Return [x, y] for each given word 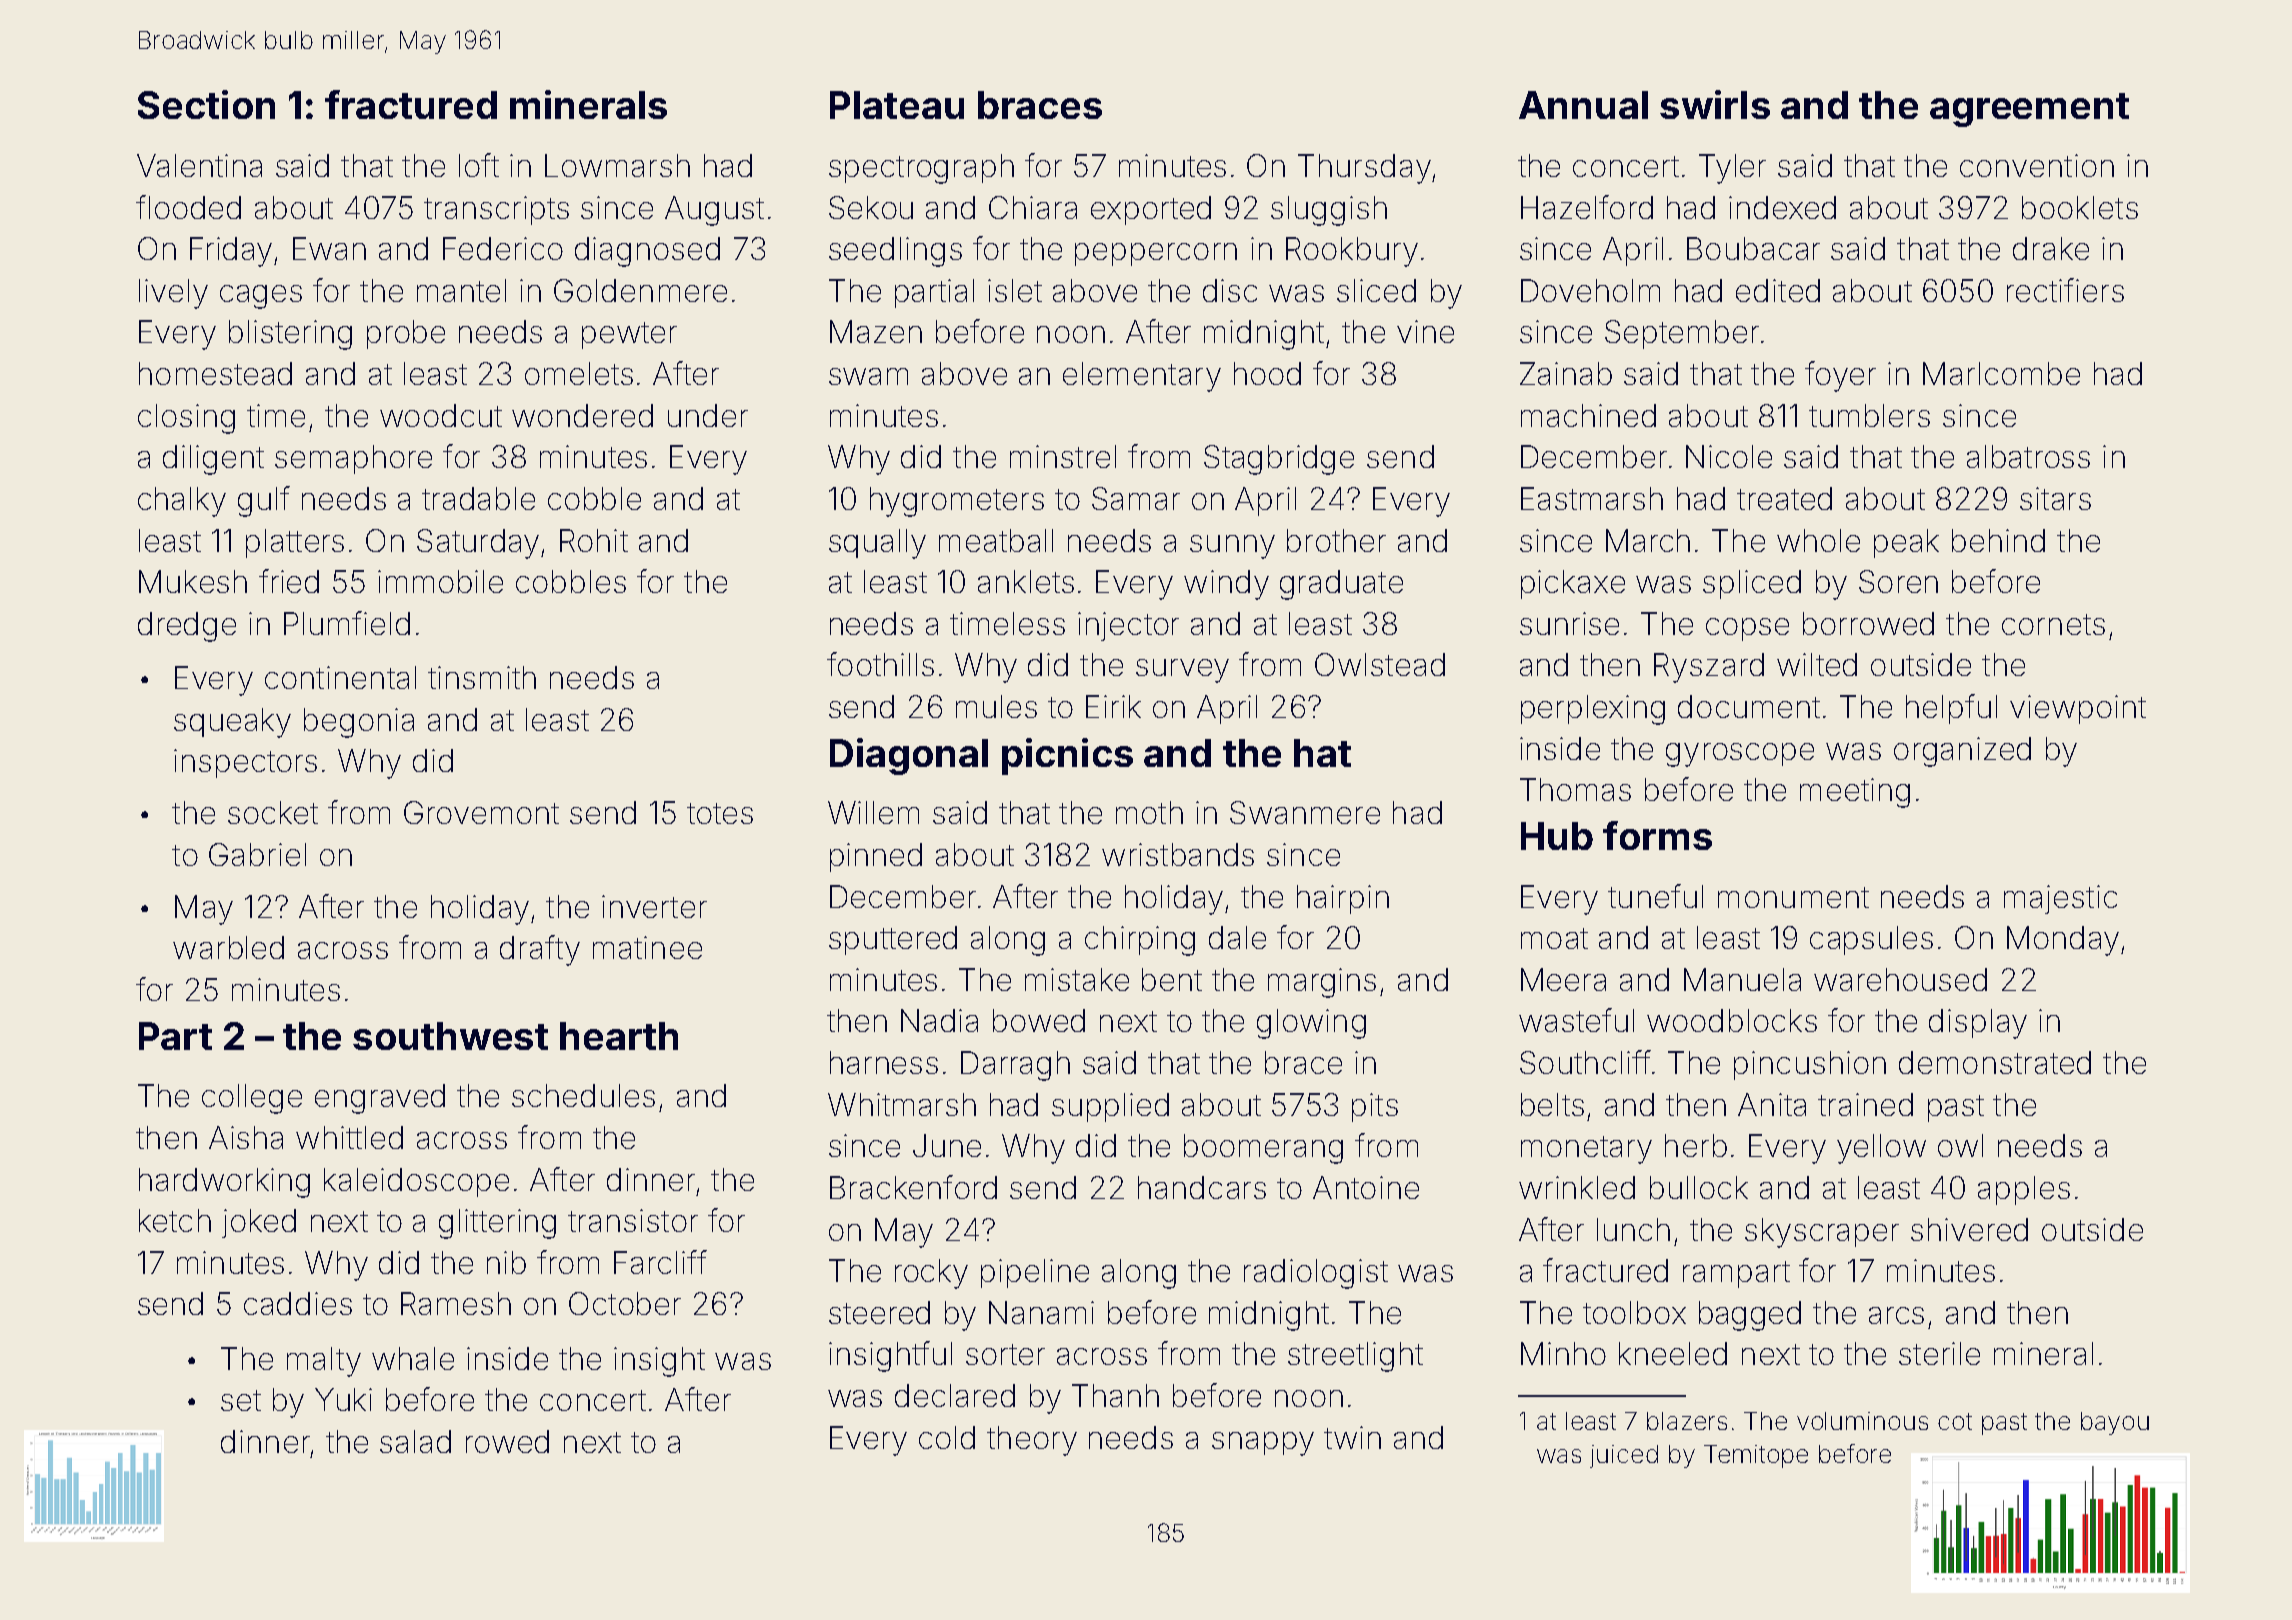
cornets [2053, 624]
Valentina [199, 165]
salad [415, 1441]
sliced [1376, 290]
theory [1032, 1441]
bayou [2115, 1423]
